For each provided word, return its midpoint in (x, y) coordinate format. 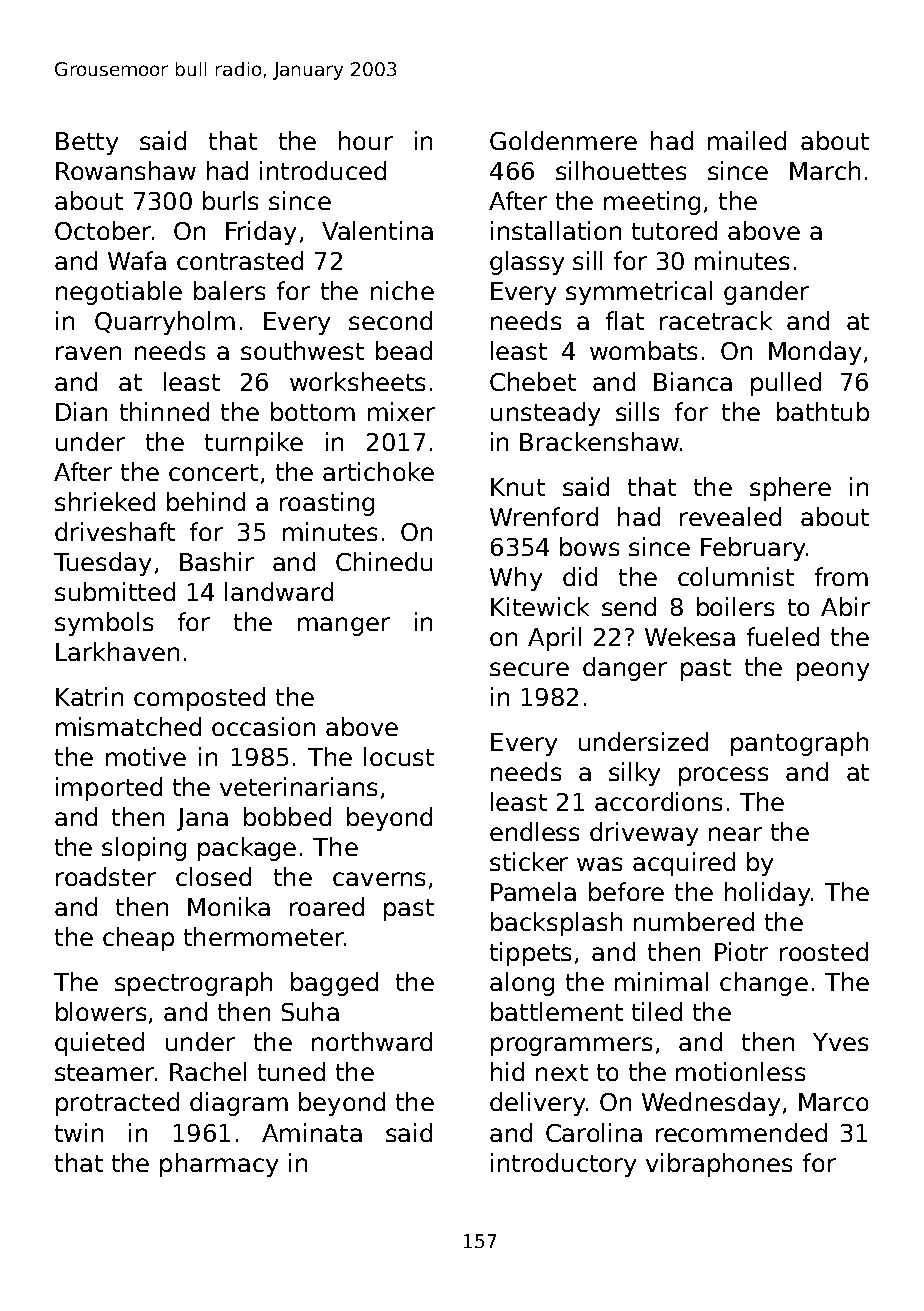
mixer (401, 411)
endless (534, 831)
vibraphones (719, 1165)
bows (589, 546)
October (103, 230)
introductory (563, 1165)
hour (366, 140)
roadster (106, 876)
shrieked (105, 501)
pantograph (799, 744)
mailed (747, 140)
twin (79, 1132)
